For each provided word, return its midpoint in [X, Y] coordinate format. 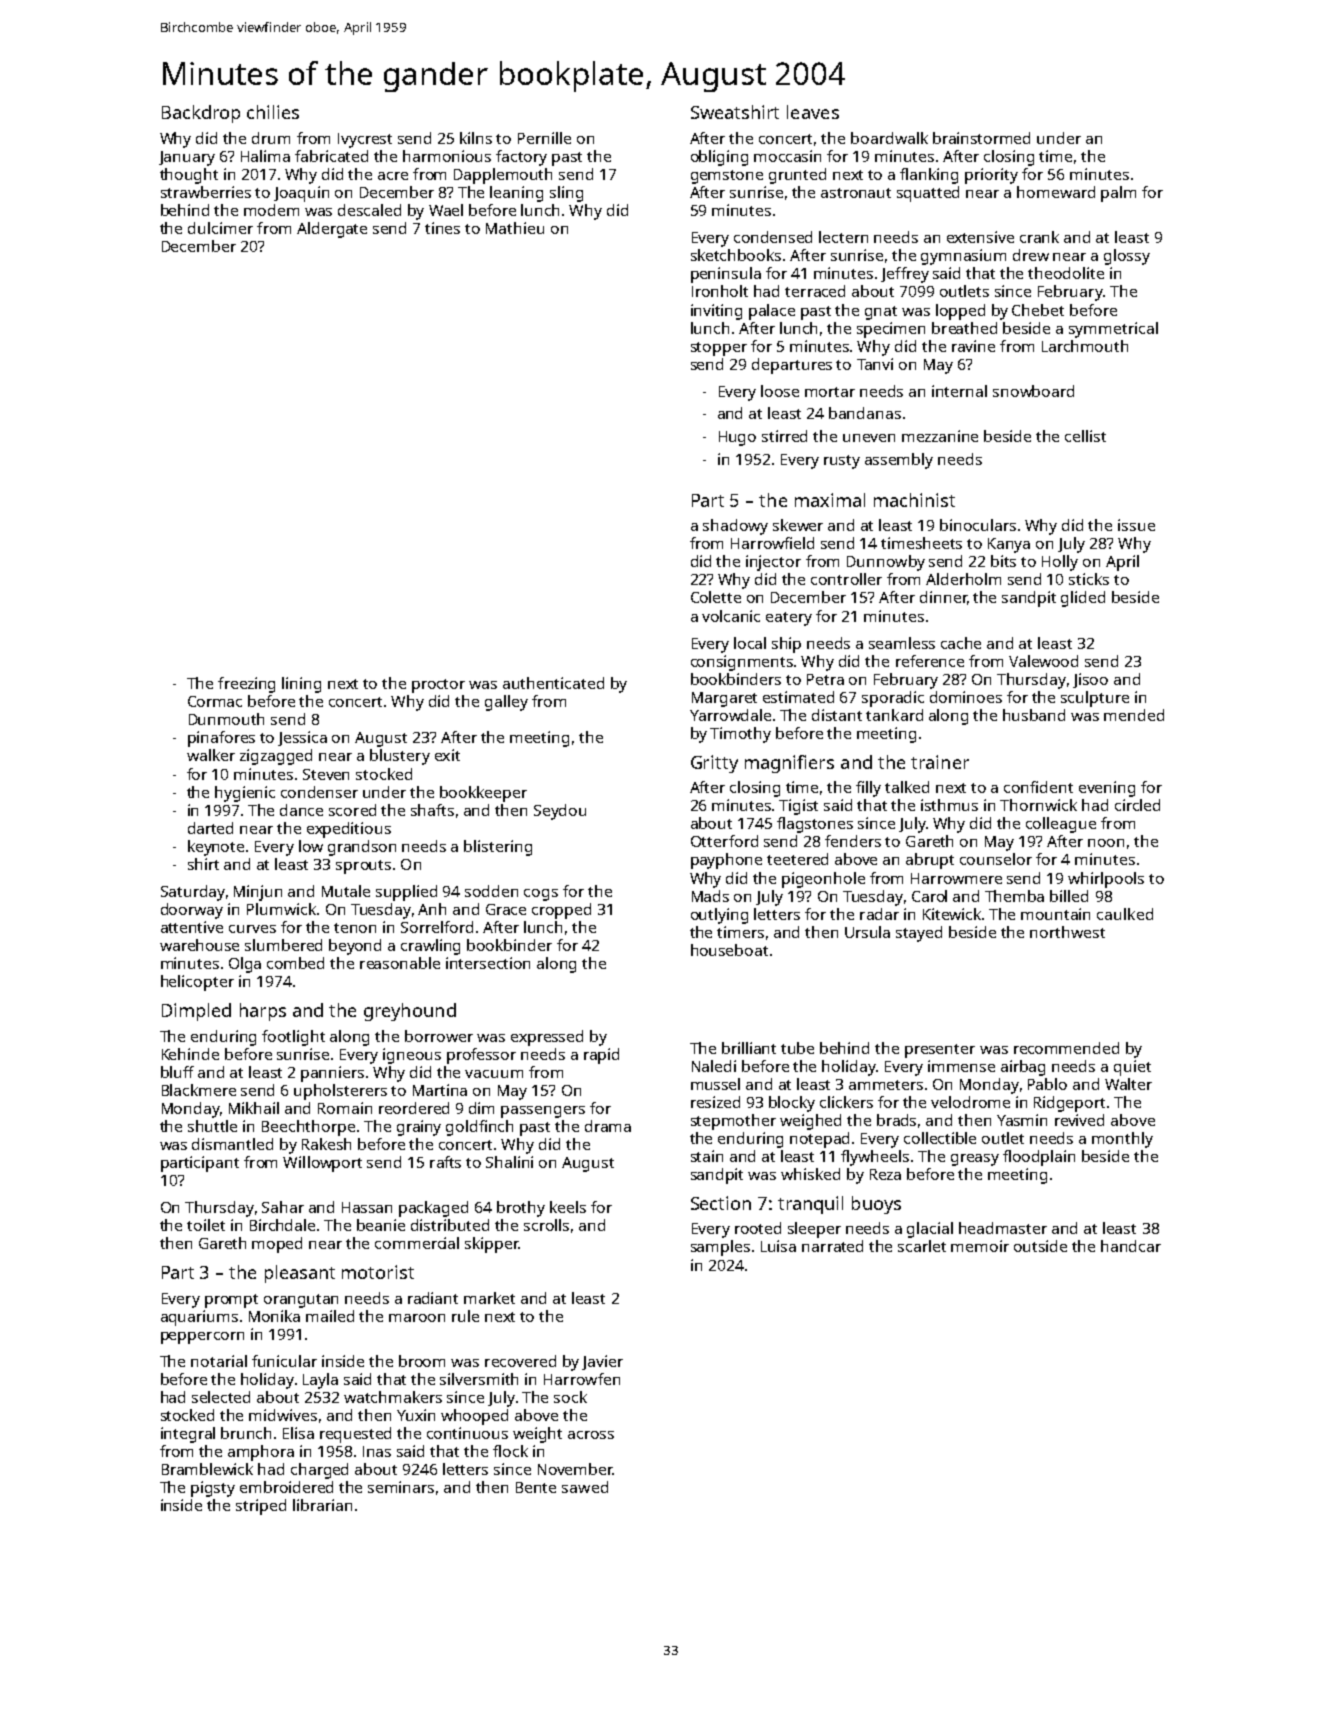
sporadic [893, 699]
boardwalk [889, 138]
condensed [773, 237]
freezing [246, 685]
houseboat [729, 950]
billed [1069, 896]
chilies [273, 112]
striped [261, 1507]
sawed [585, 1487]
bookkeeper [483, 794]
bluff [177, 1072]
